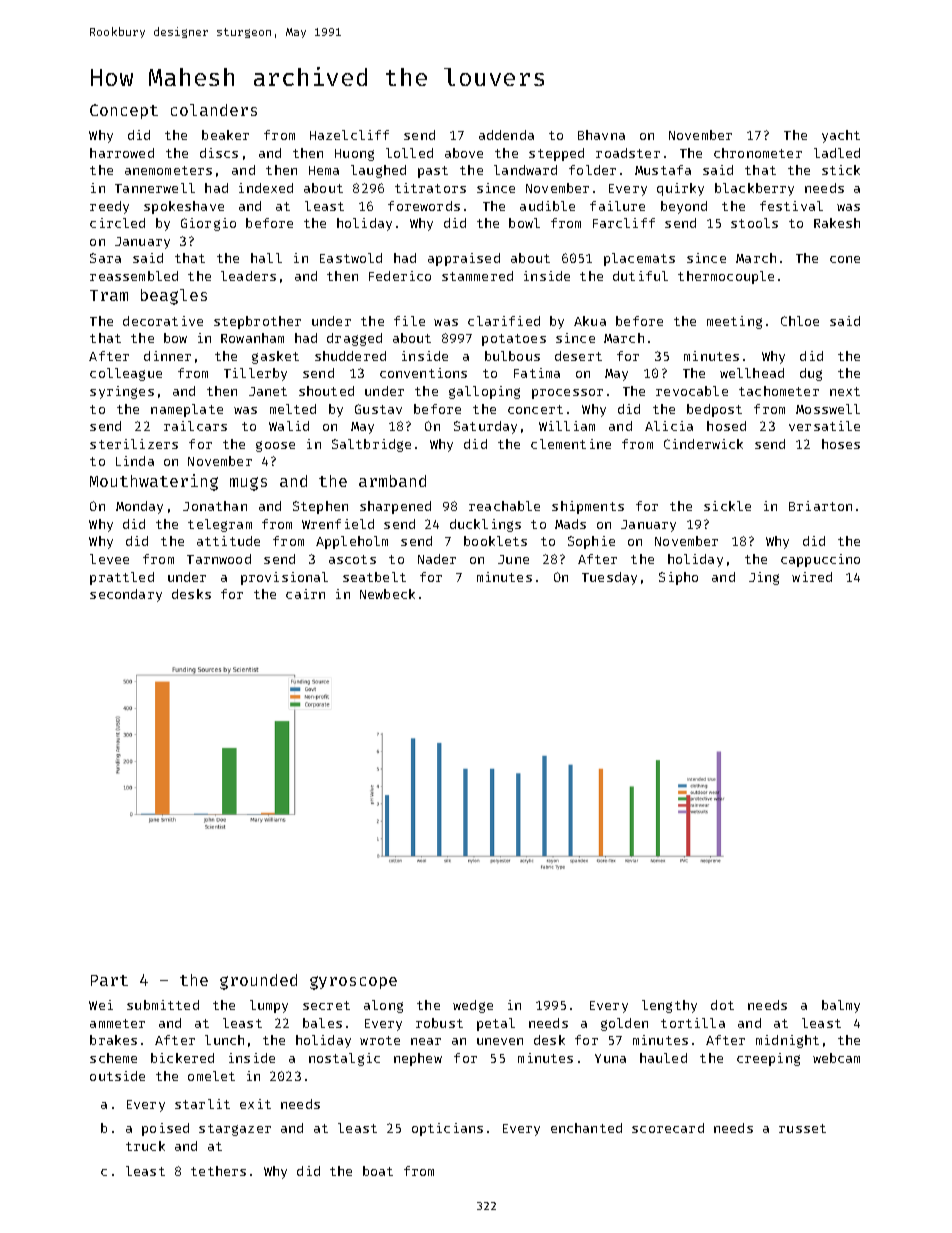 The width and height of the image is (952, 1233). Describe the element at coordinates (126, 595) in the image. I see `secondary` at that location.
